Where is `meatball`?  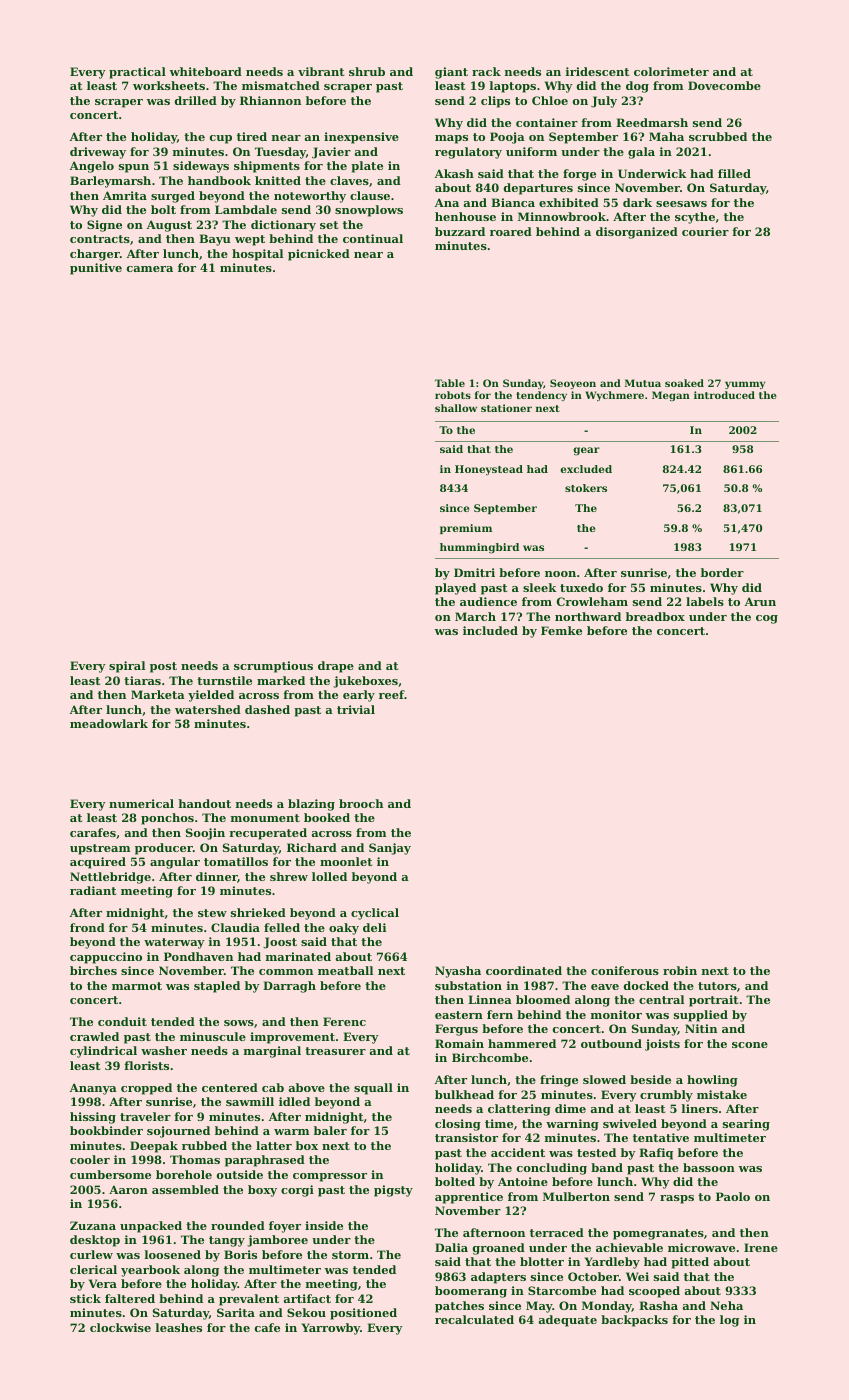
meatball is located at coordinates (345, 970).
